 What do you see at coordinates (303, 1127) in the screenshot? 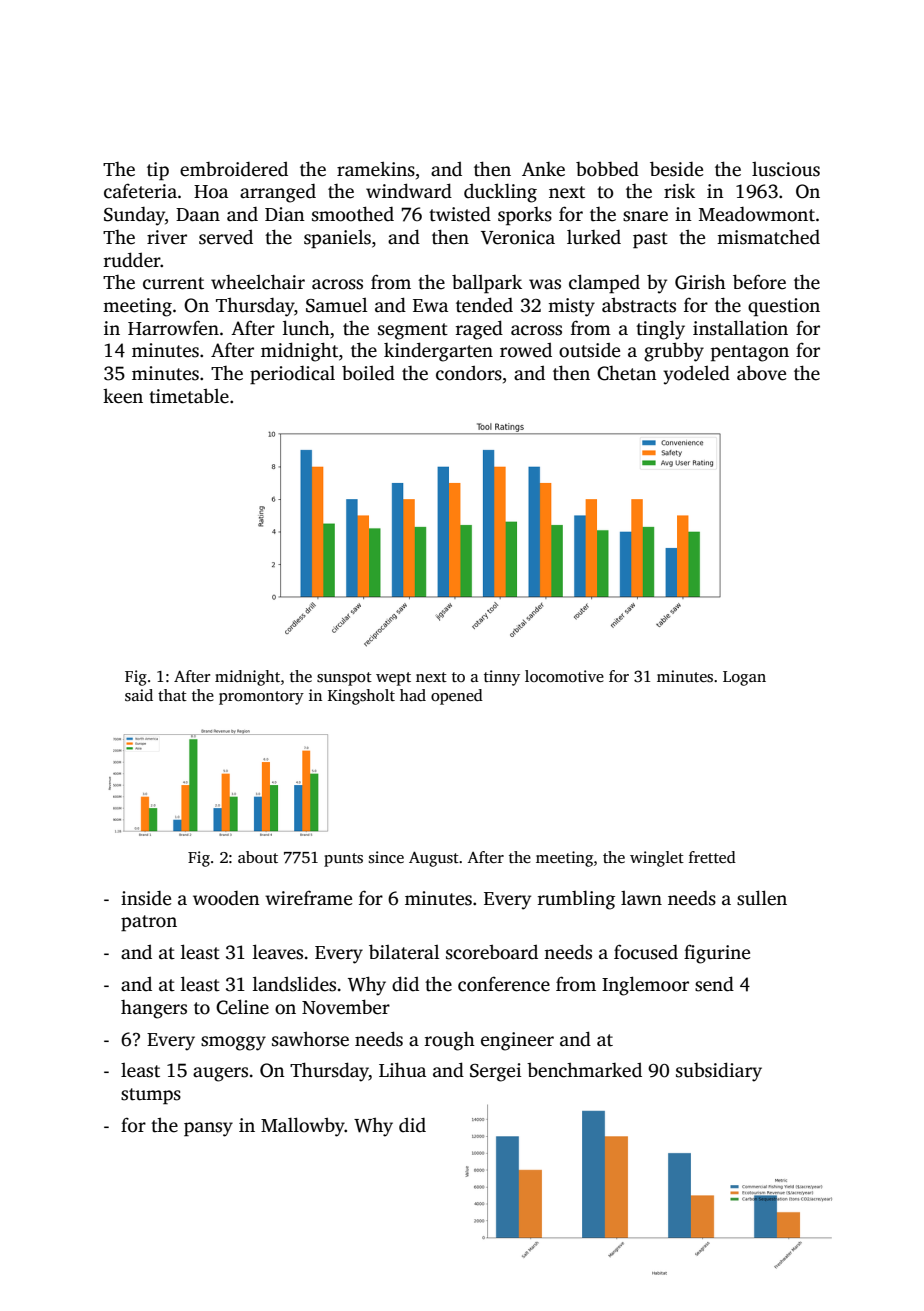
I see `Mallowby` at bounding box center [303, 1127].
